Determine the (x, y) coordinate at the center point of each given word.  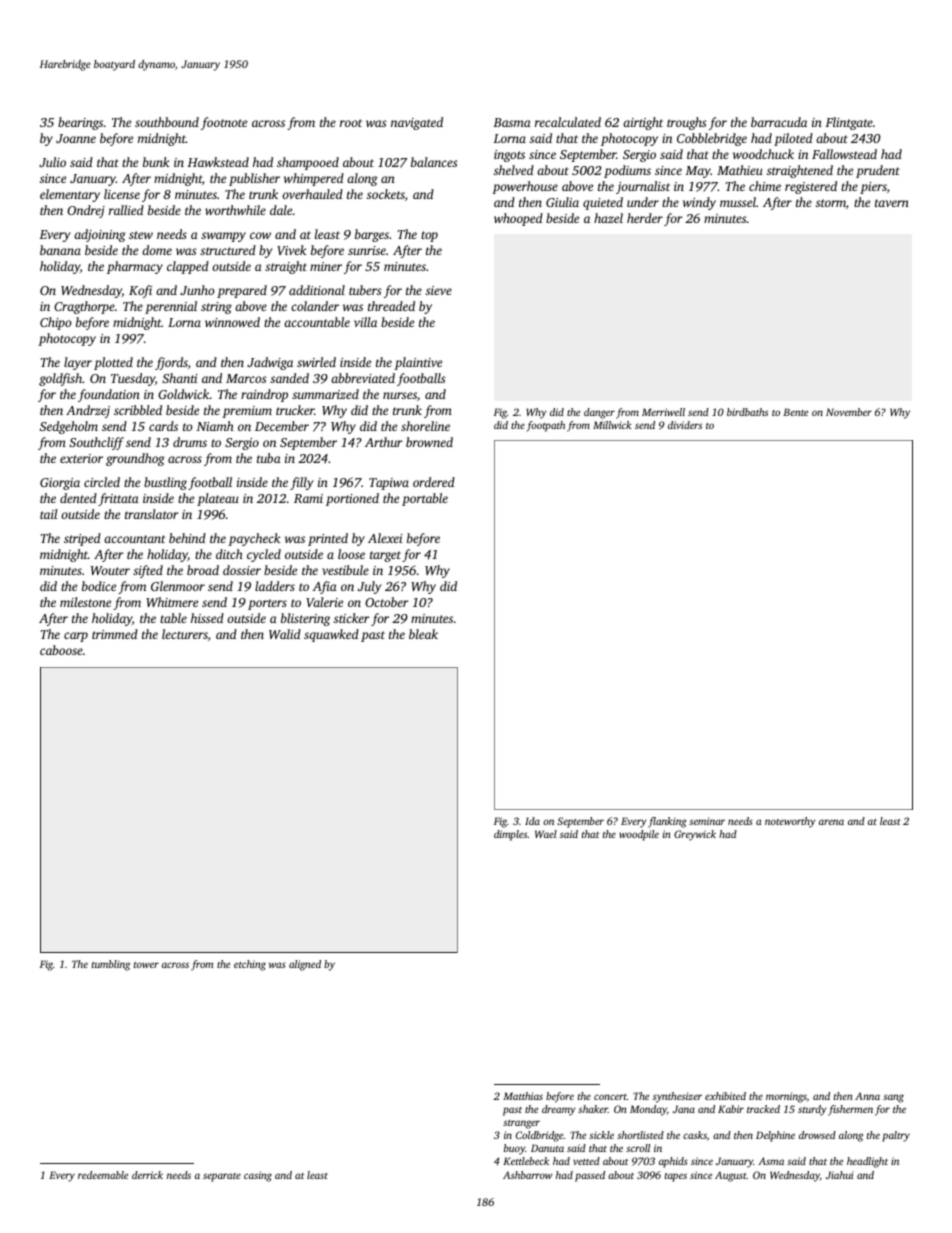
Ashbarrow (528, 1175)
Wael (546, 834)
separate (222, 1177)
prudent (878, 171)
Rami (308, 498)
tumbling (111, 965)
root (351, 123)
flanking (667, 822)
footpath (545, 426)
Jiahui (840, 1175)
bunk (156, 162)
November (849, 412)
